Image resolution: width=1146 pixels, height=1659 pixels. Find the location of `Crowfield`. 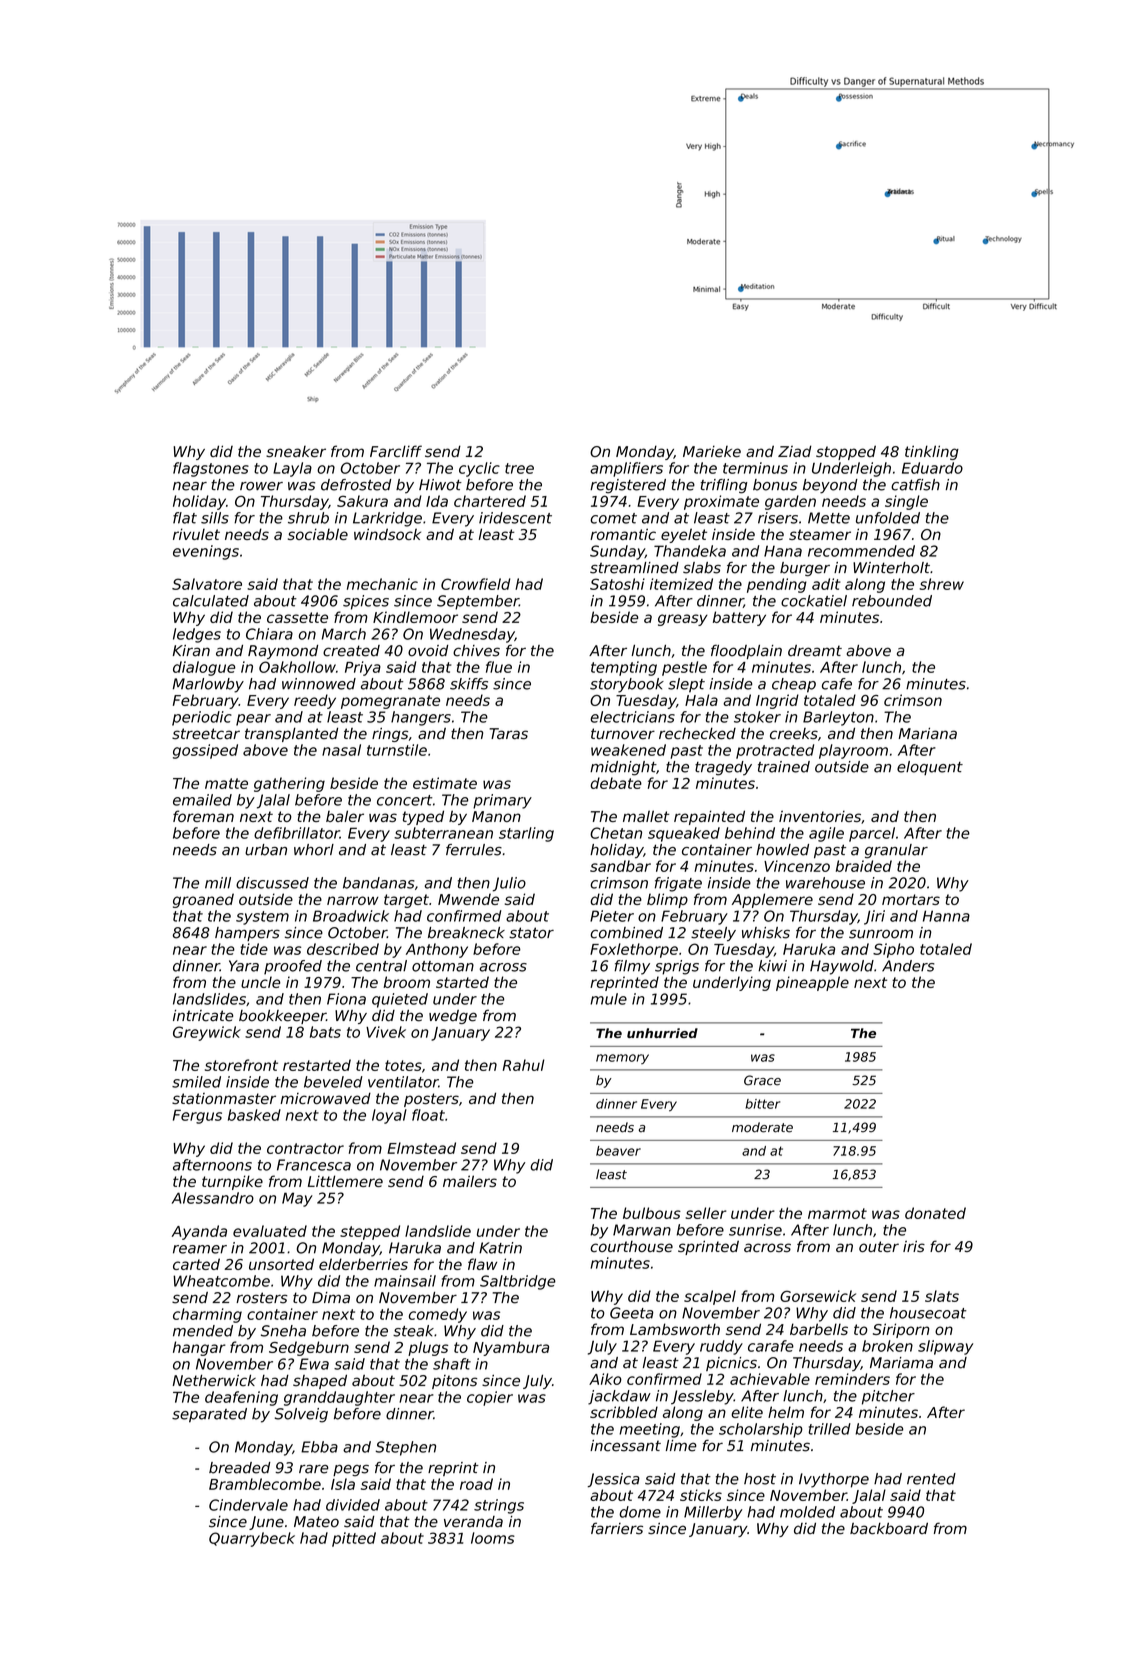

Crowfield is located at coordinates (476, 584).
